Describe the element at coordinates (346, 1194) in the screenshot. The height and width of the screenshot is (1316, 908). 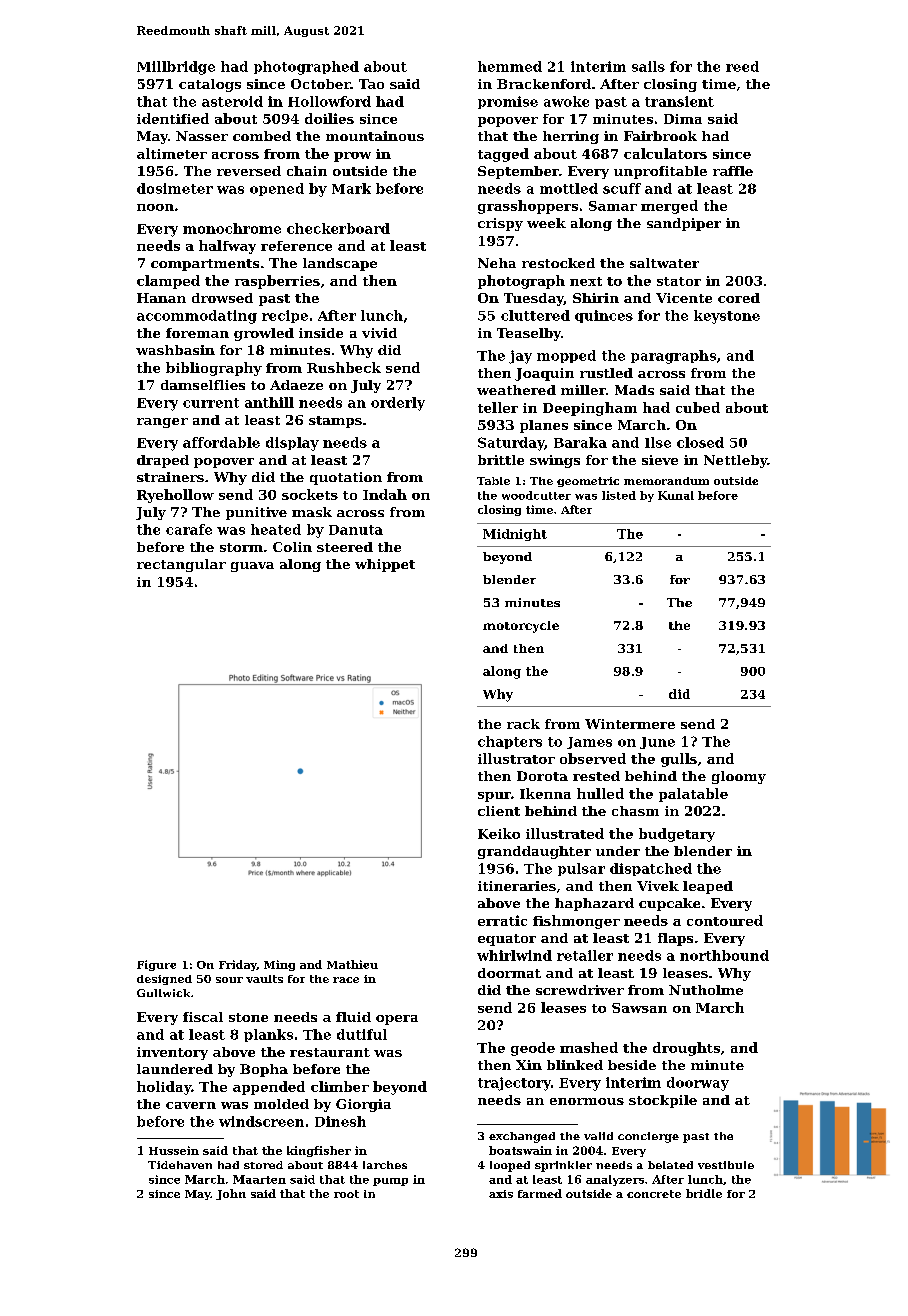
I see `root` at that location.
